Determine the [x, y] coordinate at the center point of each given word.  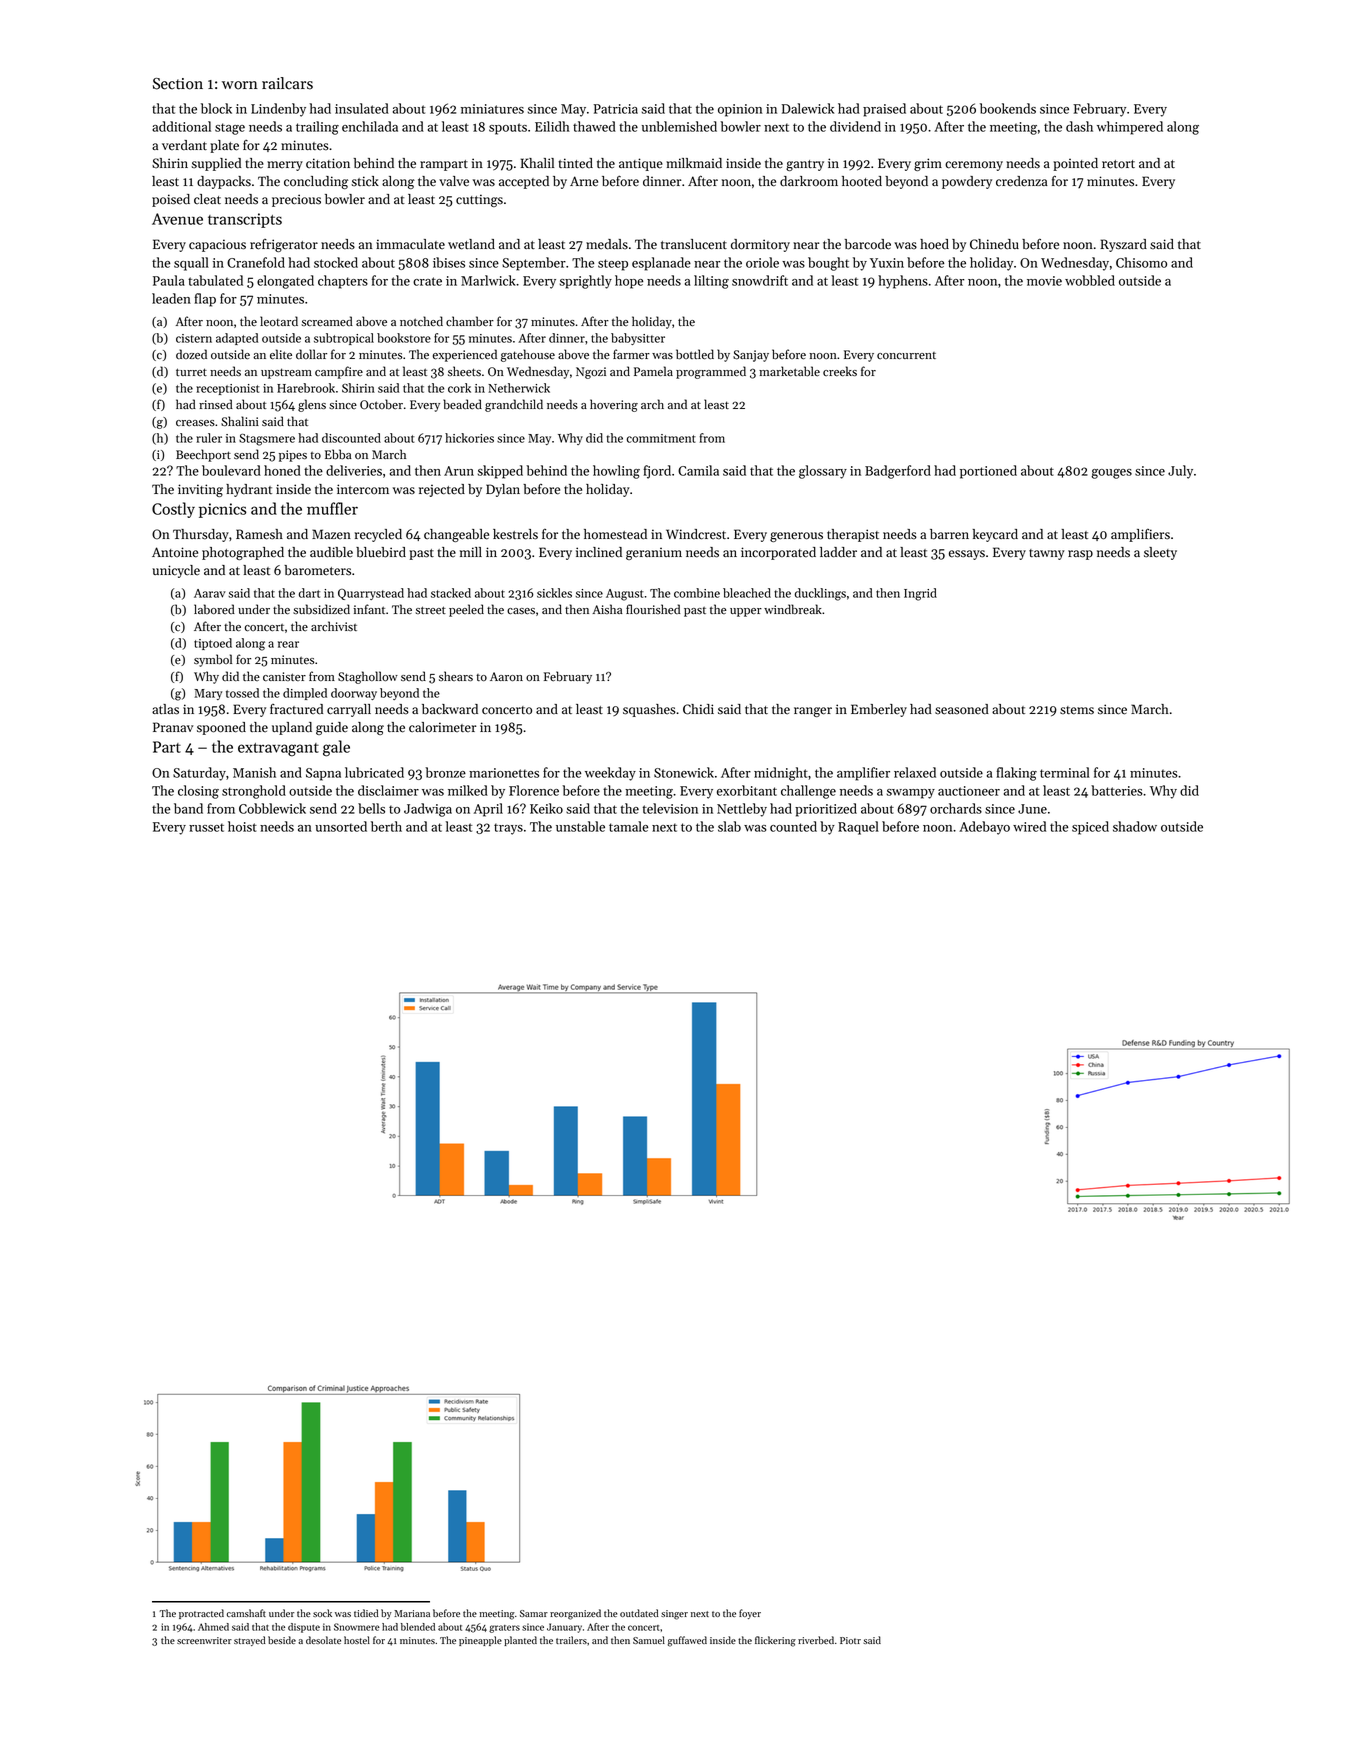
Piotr [850, 1640]
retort [1118, 164]
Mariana [412, 1613]
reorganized [575, 1614]
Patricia [616, 109]
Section [178, 84]
